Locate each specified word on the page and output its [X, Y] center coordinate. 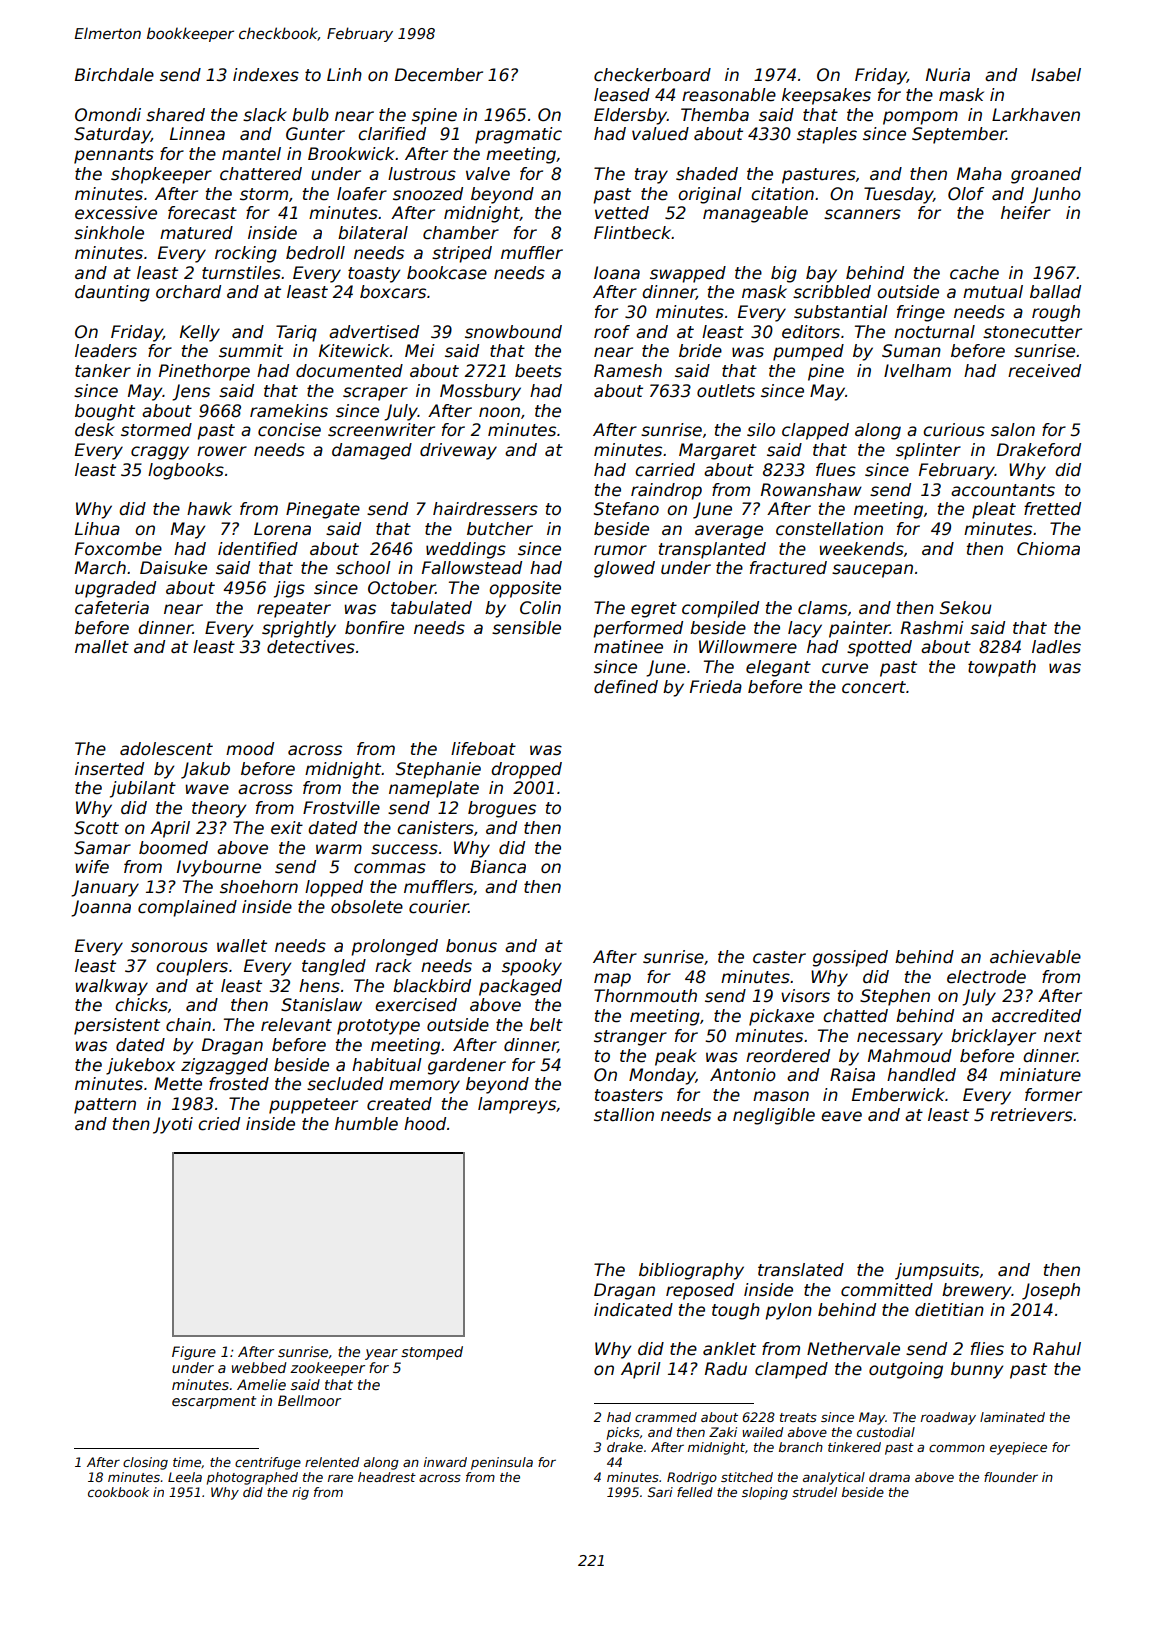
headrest [387, 1477]
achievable [1035, 957]
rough [1056, 313]
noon [499, 412]
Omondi [108, 115]
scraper [375, 394]
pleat [994, 510]
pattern [105, 1106]
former [1053, 1095]
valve [488, 174]
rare [340, 1478]
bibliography [691, 1271]
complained [187, 908]
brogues [502, 809]
